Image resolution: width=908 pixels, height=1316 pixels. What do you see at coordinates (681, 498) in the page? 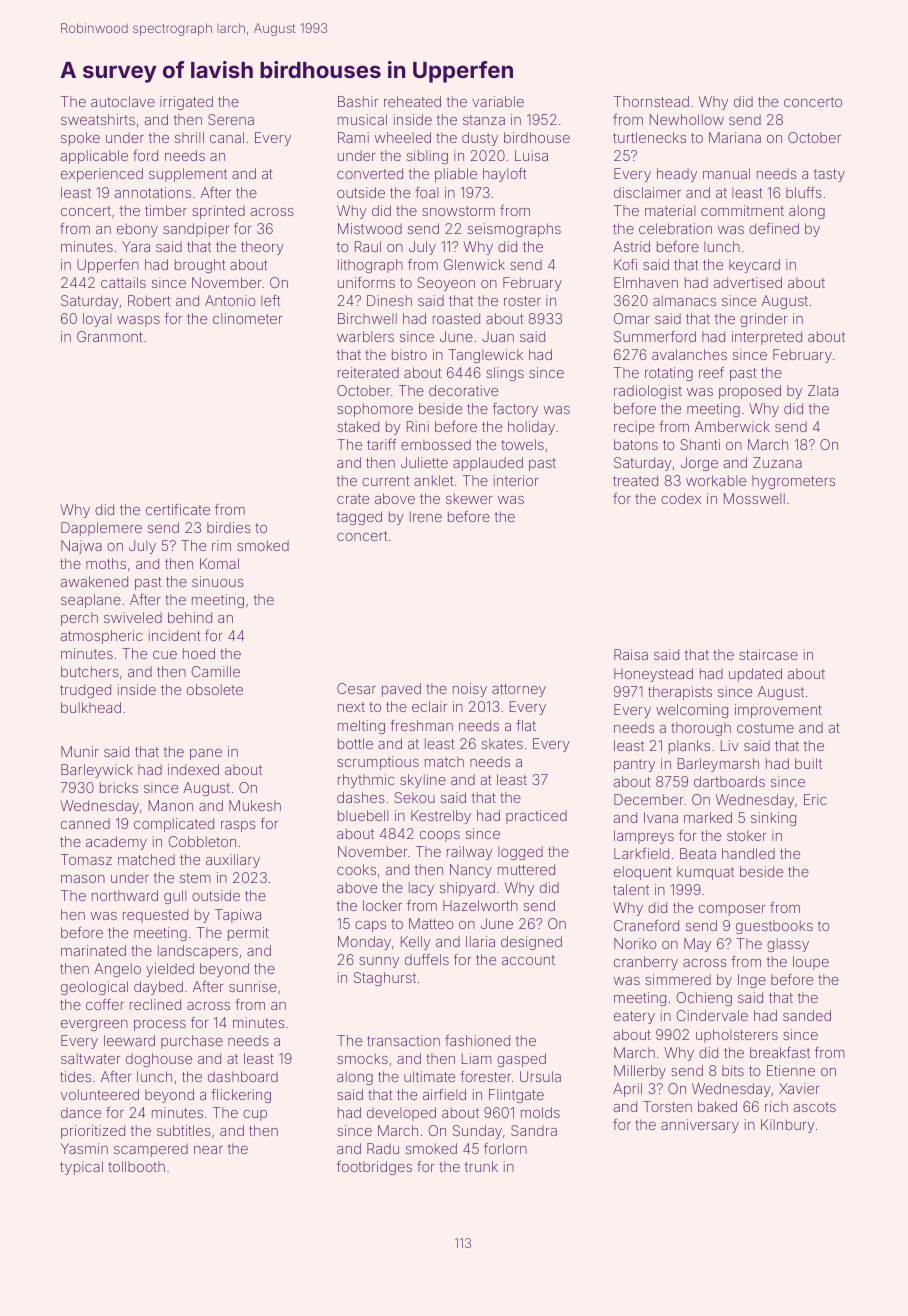
I see `codex` at bounding box center [681, 498].
